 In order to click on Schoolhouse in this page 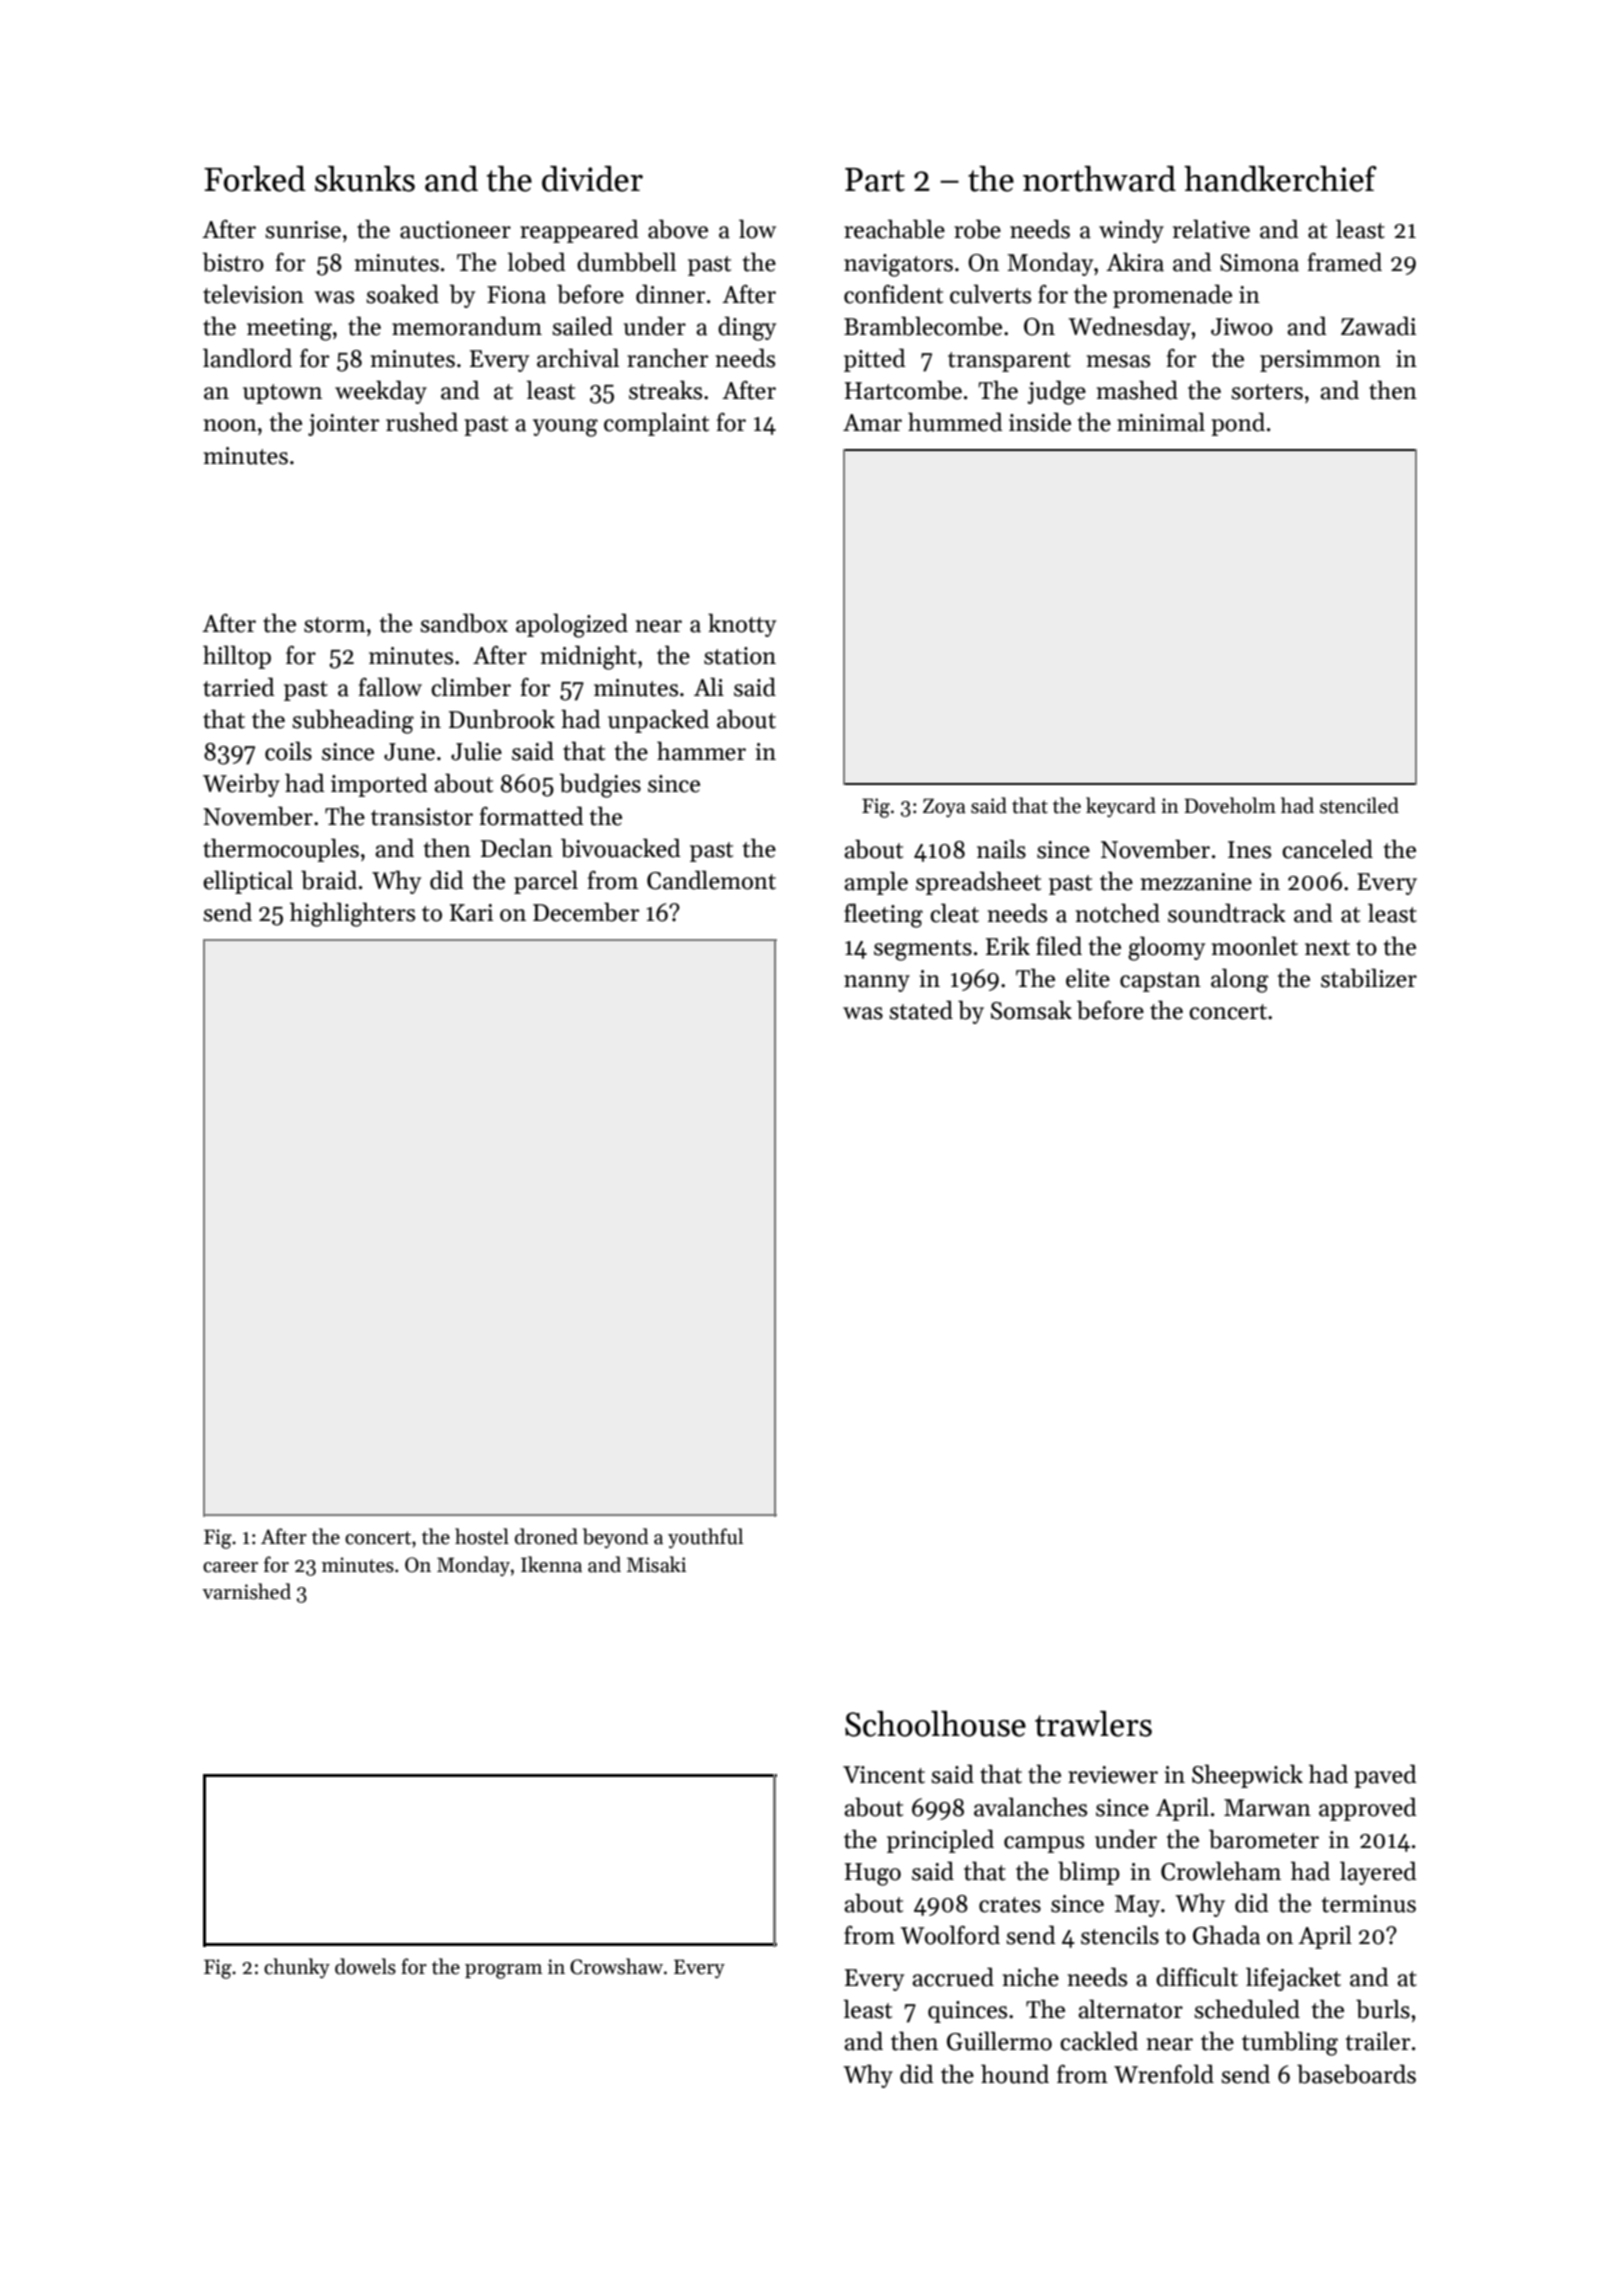, I will do `click(935, 1724)`.
